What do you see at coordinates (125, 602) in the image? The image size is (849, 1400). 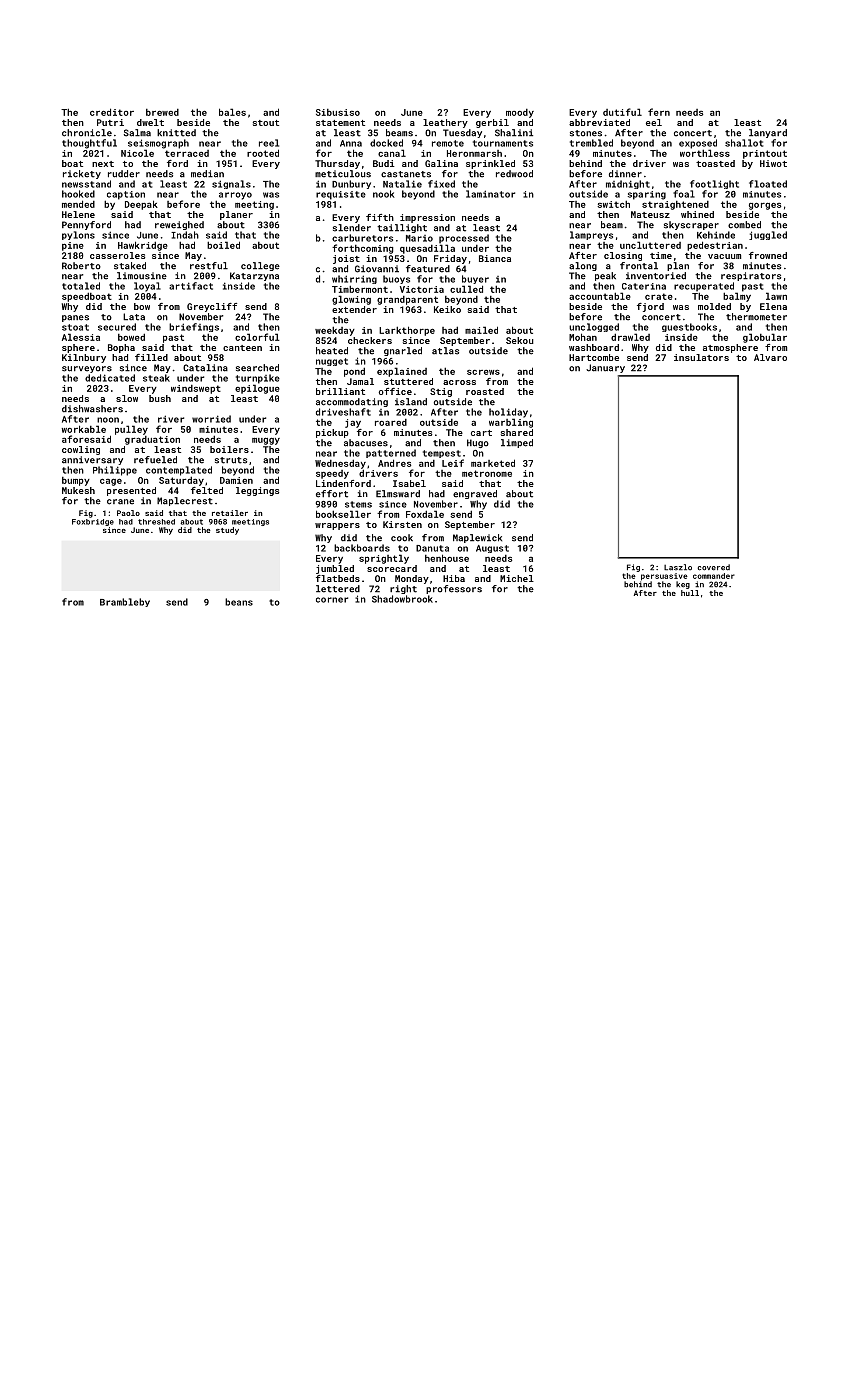 I see `Brambleby` at bounding box center [125, 602].
